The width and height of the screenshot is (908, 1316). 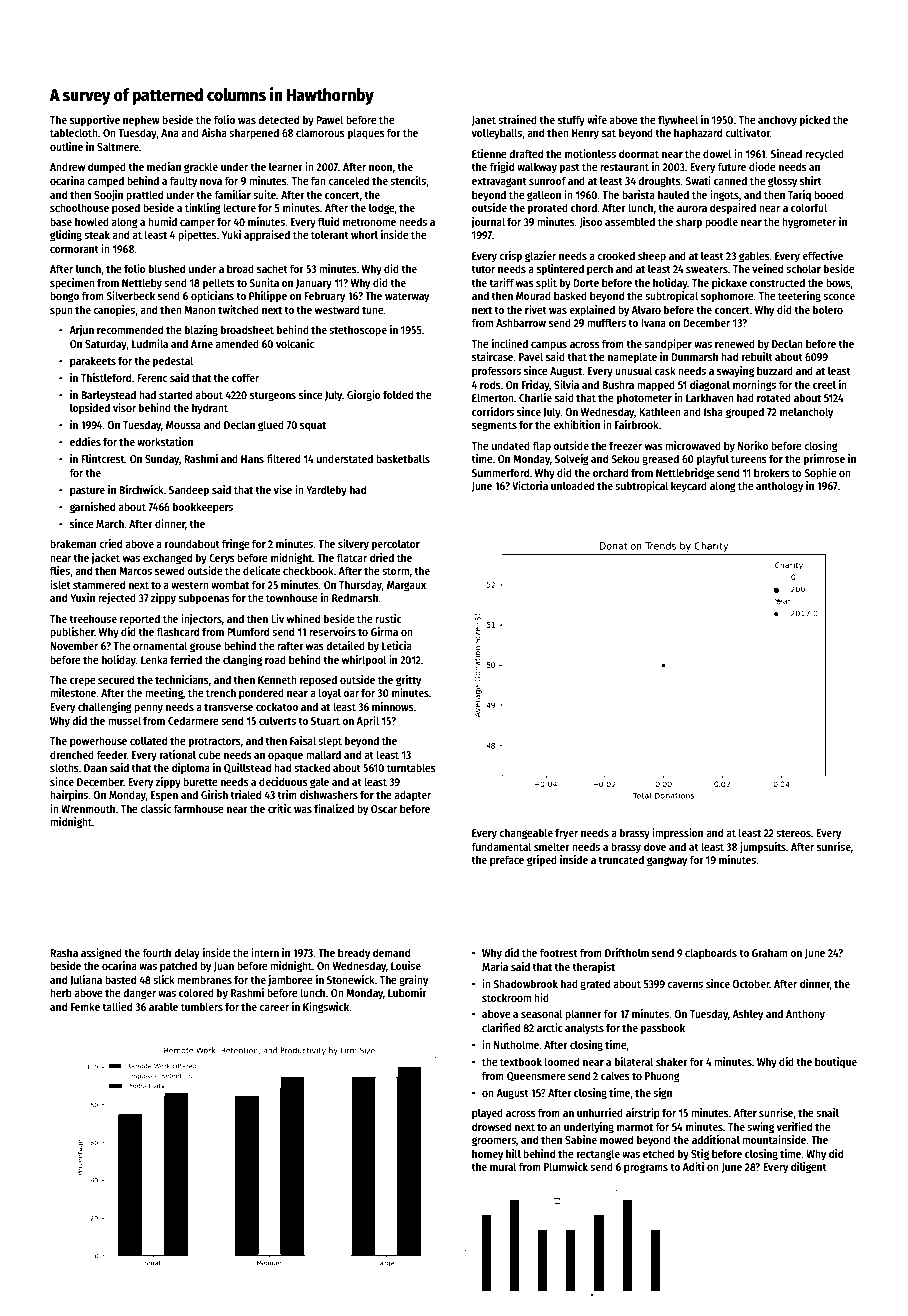 What do you see at coordinates (777, 121) in the screenshot?
I see `anchovy` at bounding box center [777, 121].
